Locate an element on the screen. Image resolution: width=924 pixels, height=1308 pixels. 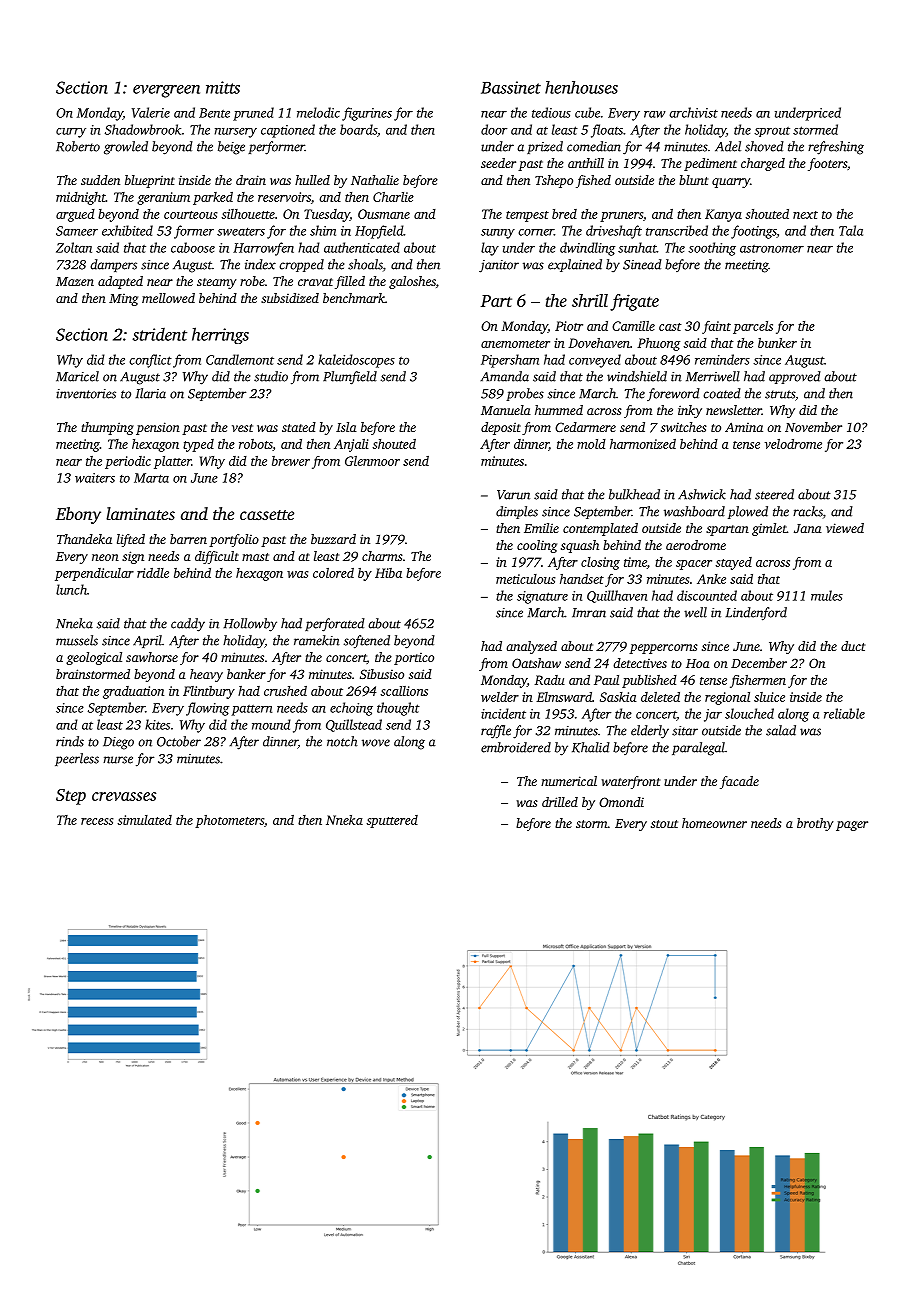
evergreen is located at coordinates (166, 91).
